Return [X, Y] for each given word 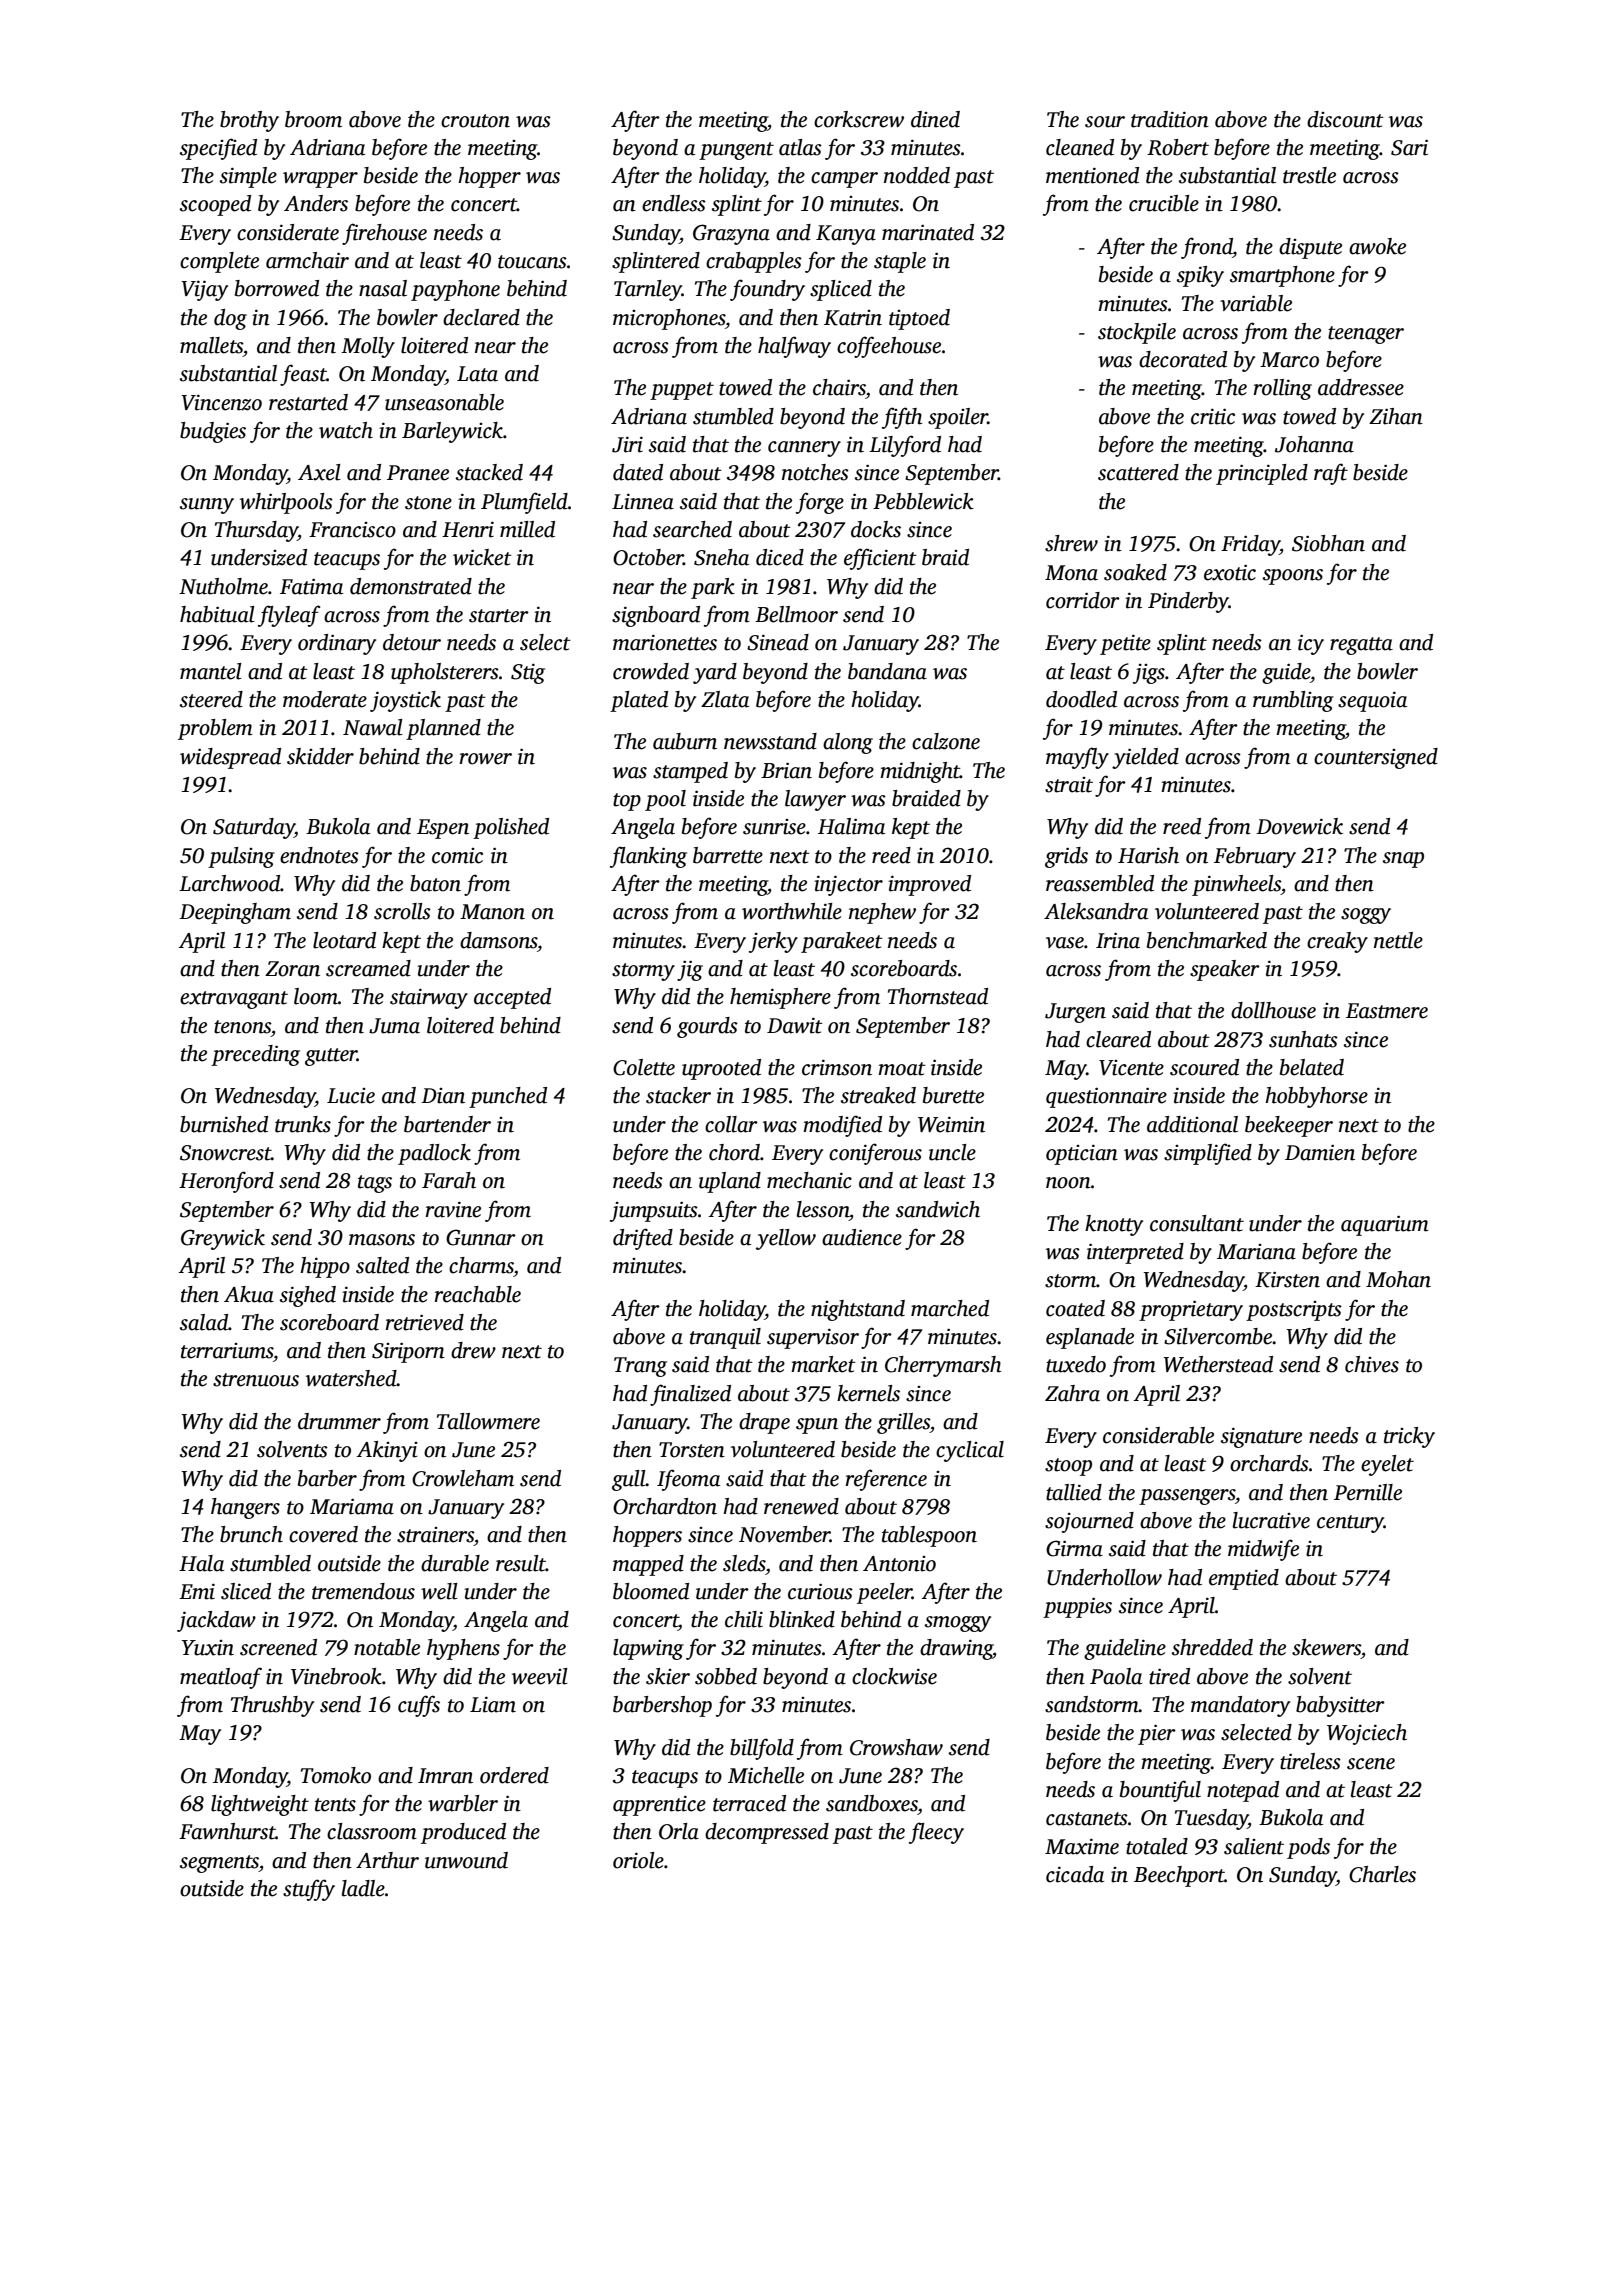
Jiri [627, 444]
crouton [475, 121]
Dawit [795, 1025]
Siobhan [1328, 543]
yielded [1145, 758]
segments [219, 1864]
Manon [492, 912]
